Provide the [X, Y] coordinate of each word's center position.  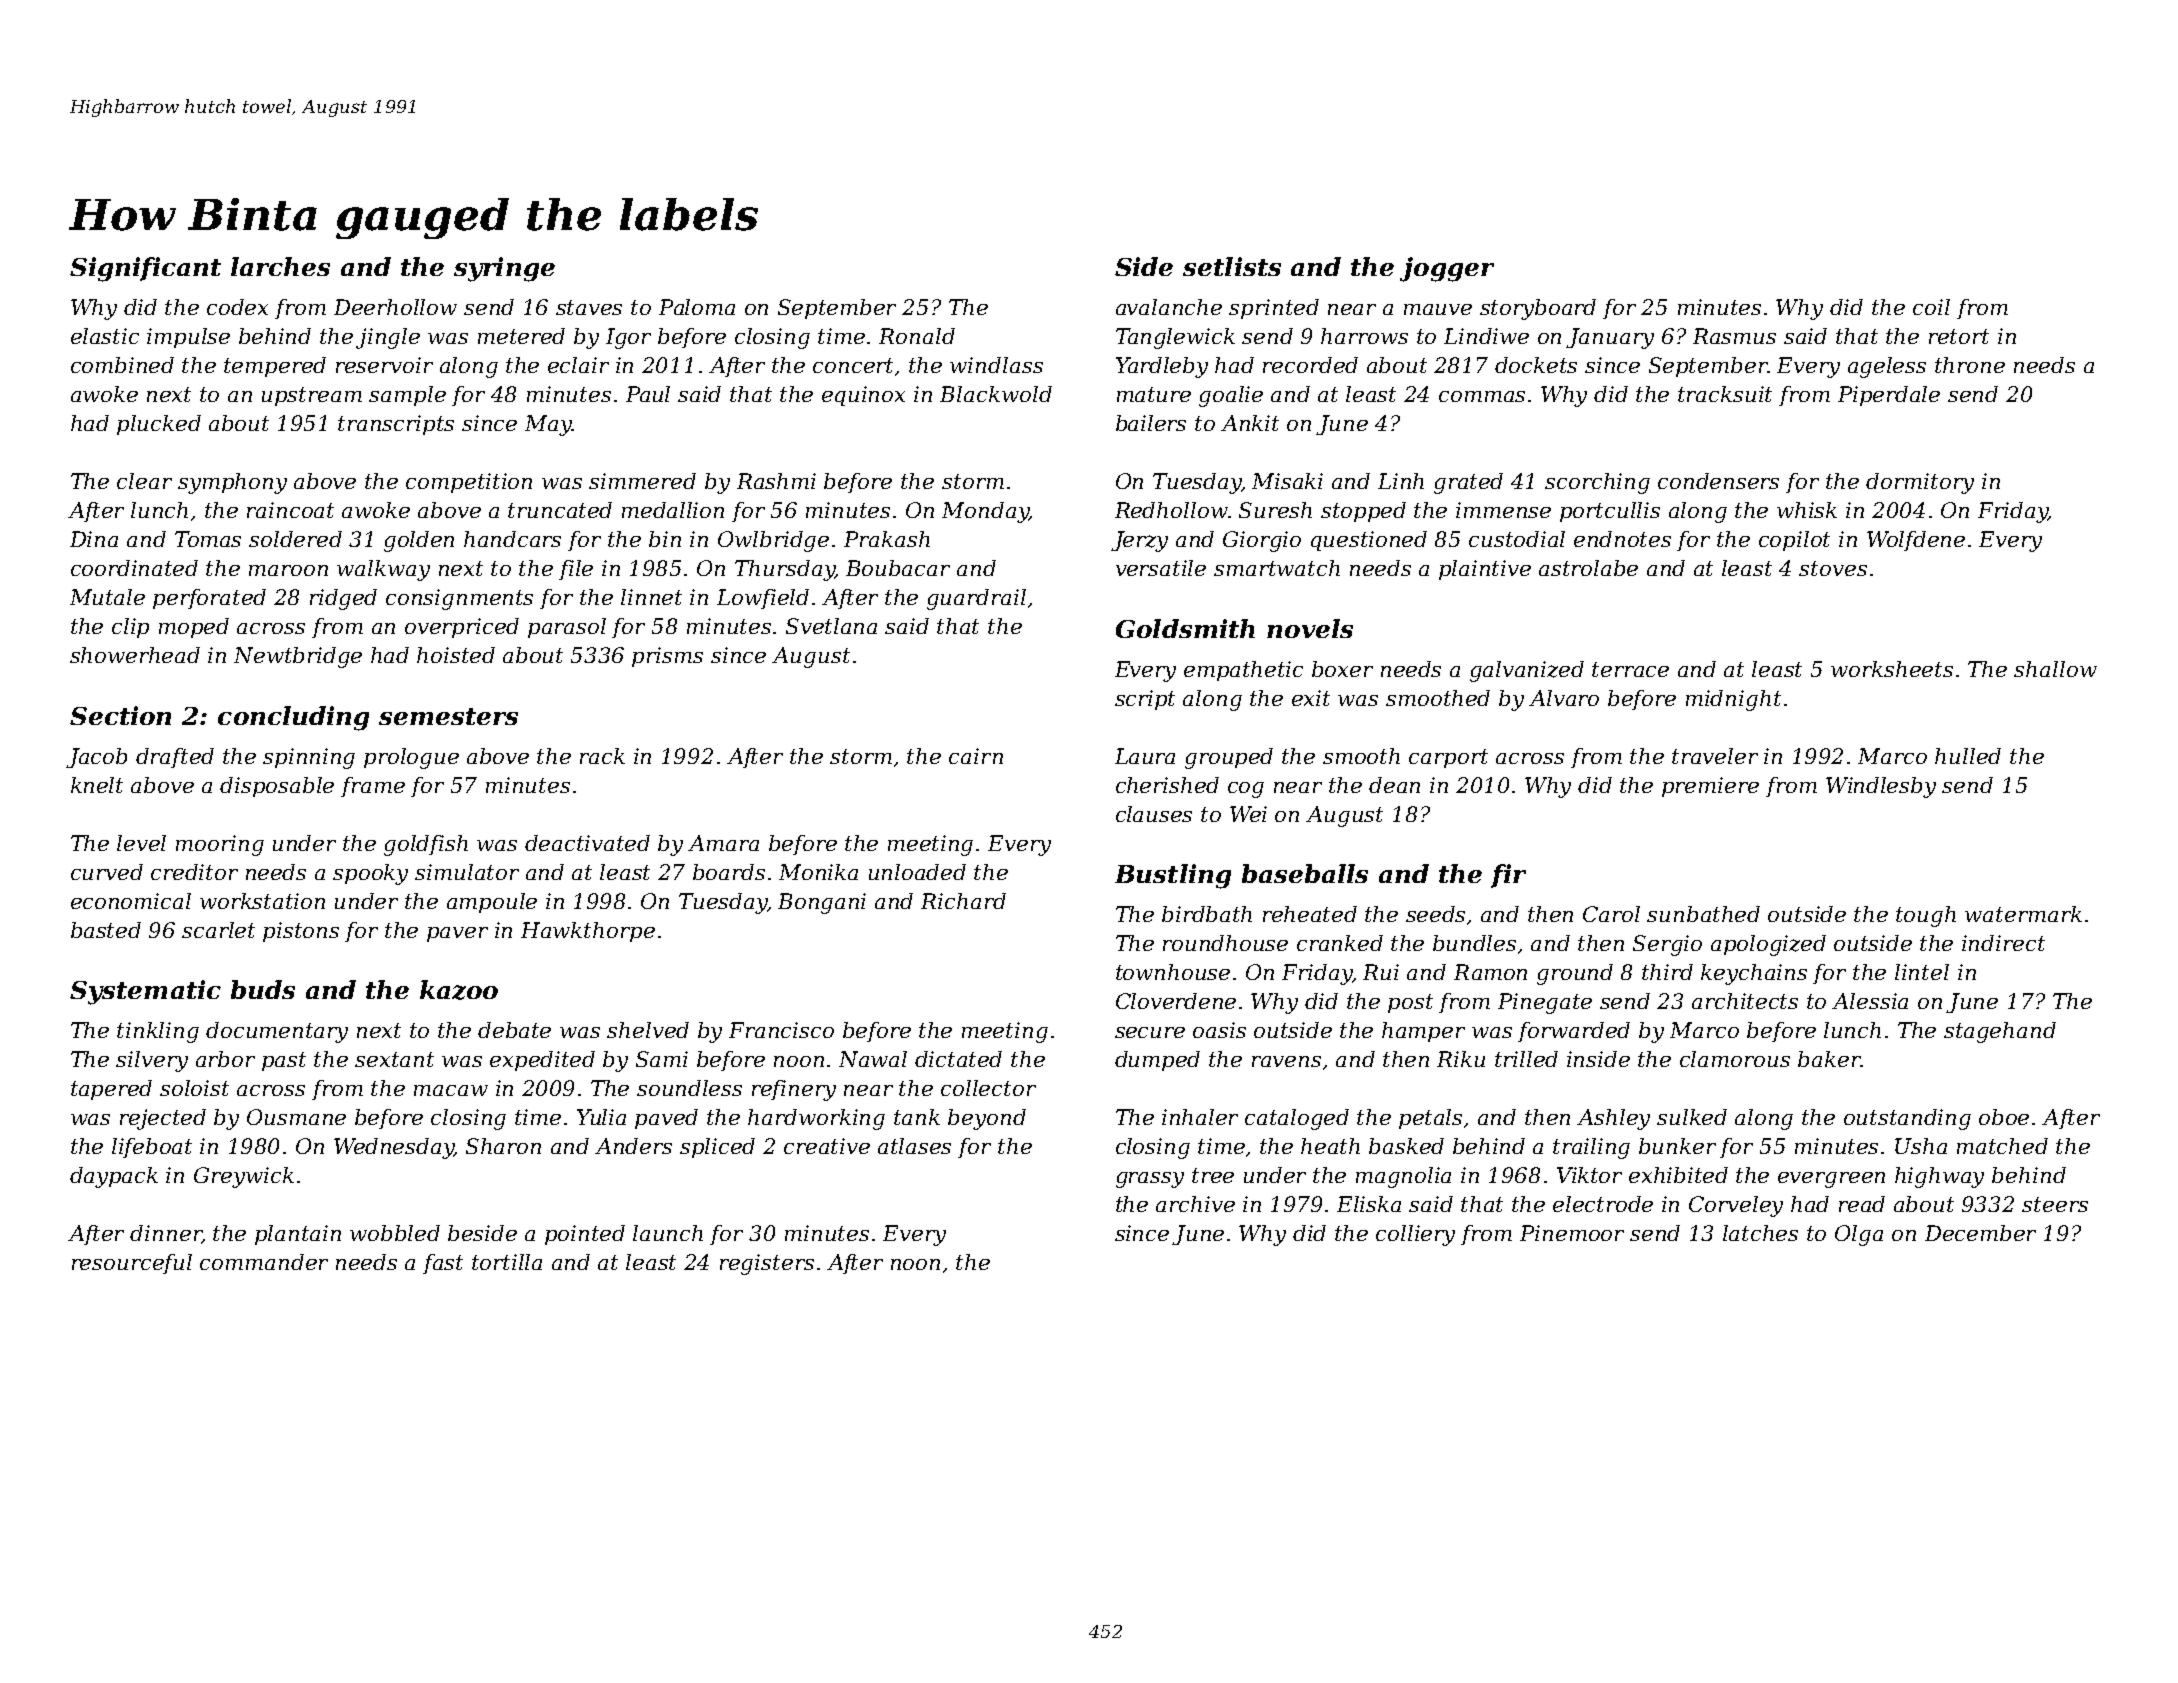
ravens [1286, 1061]
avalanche [1169, 307]
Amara [723, 843]
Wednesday [394, 1148]
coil [1931, 307]
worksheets [1892, 669]
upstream [312, 396]
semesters [448, 716]
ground [1575, 974]
